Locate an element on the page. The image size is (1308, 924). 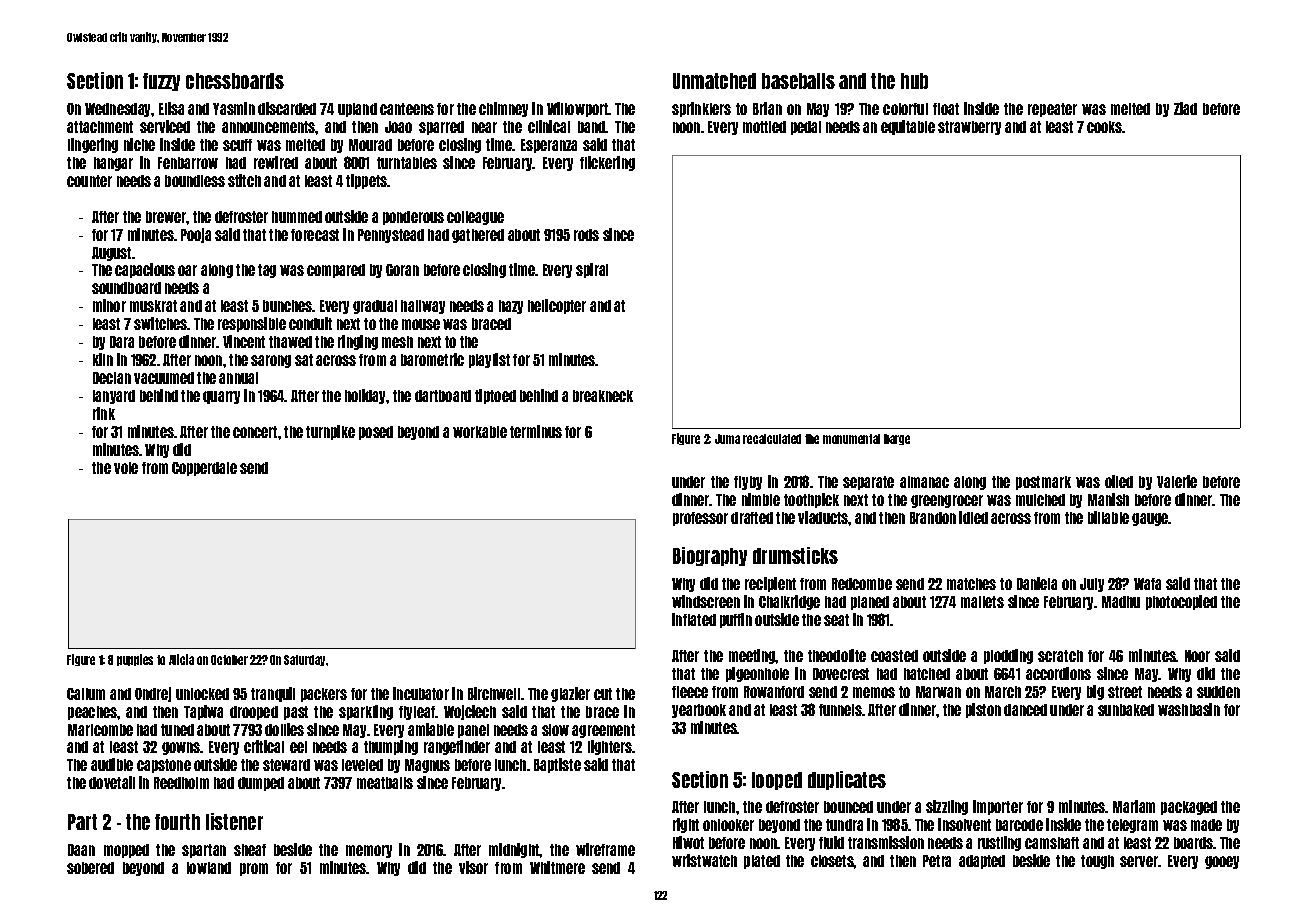
pedal is located at coordinates (806, 128).
